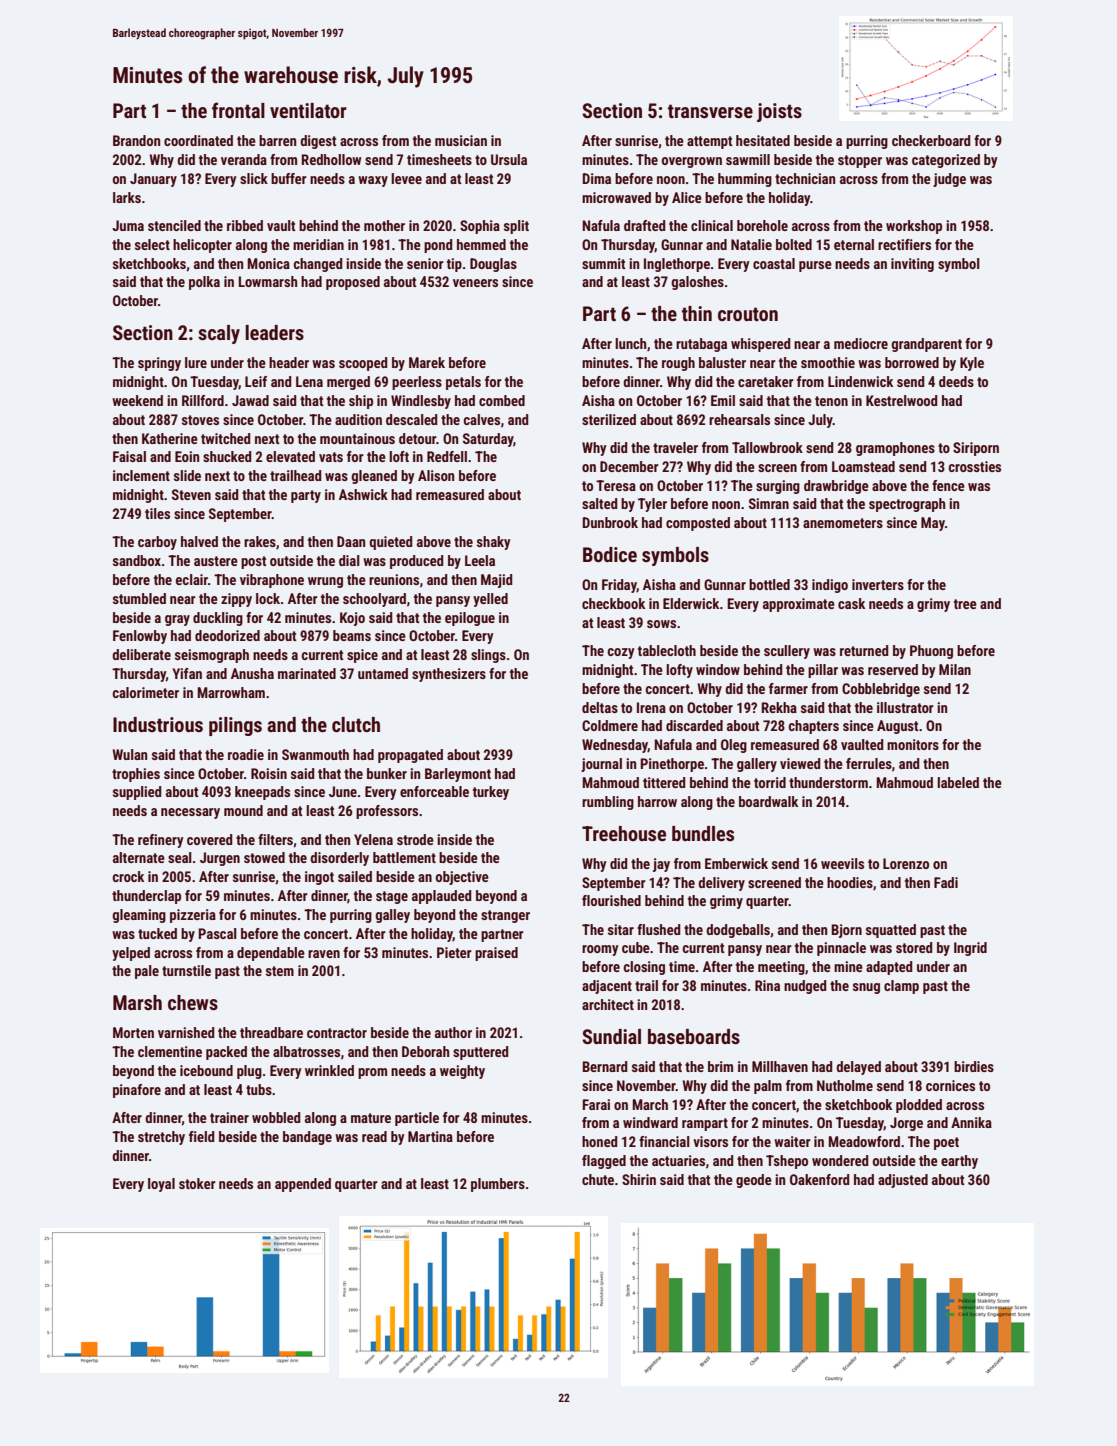 Image resolution: width=1117 pixels, height=1446 pixels. Describe the element at coordinates (161, 1185) in the page. I see `loyal` at that location.
